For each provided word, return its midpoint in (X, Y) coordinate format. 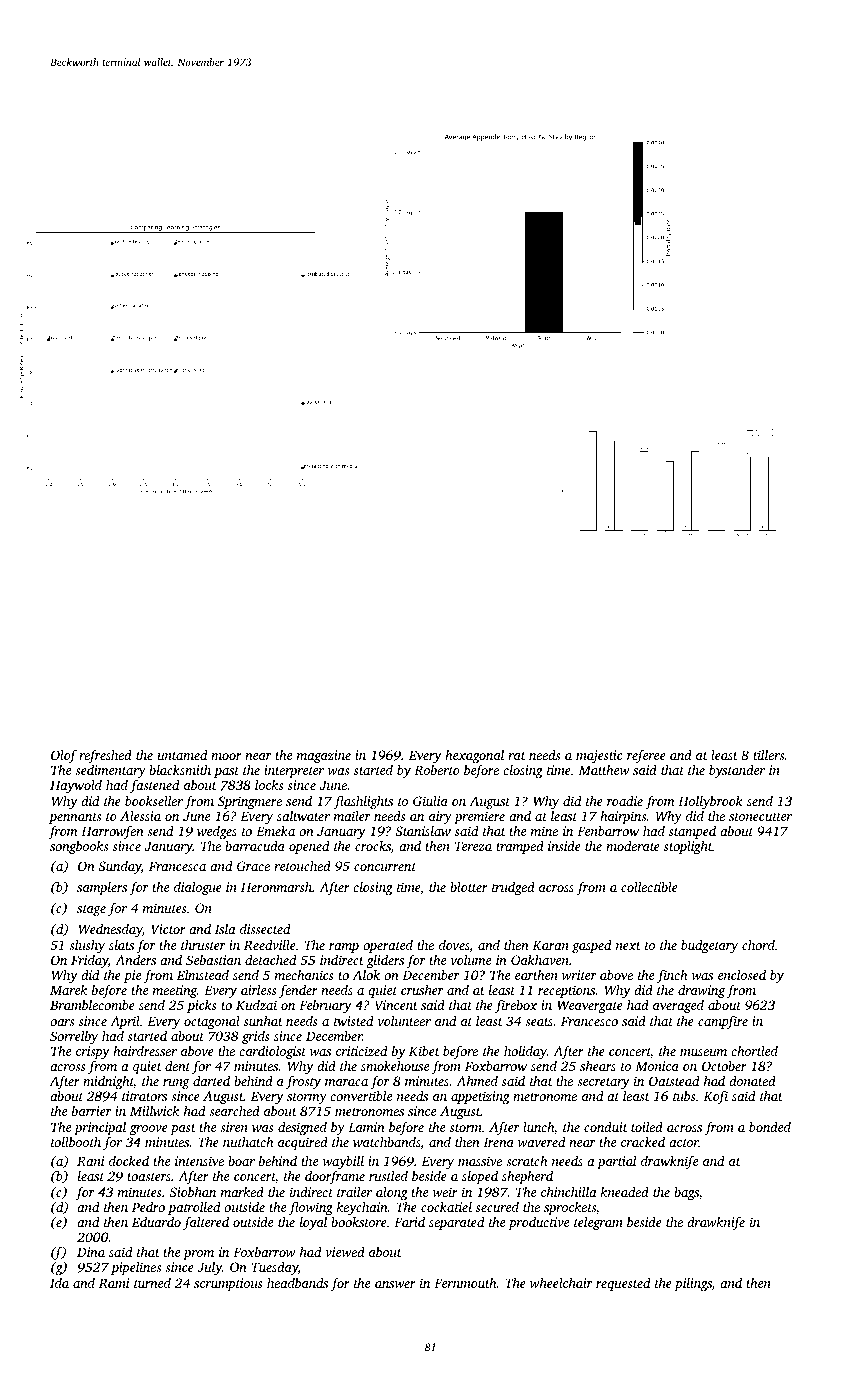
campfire (723, 1022)
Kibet (424, 1051)
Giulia (430, 801)
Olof (64, 756)
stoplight (688, 847)
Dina (91, 1252)
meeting (175, 991)
